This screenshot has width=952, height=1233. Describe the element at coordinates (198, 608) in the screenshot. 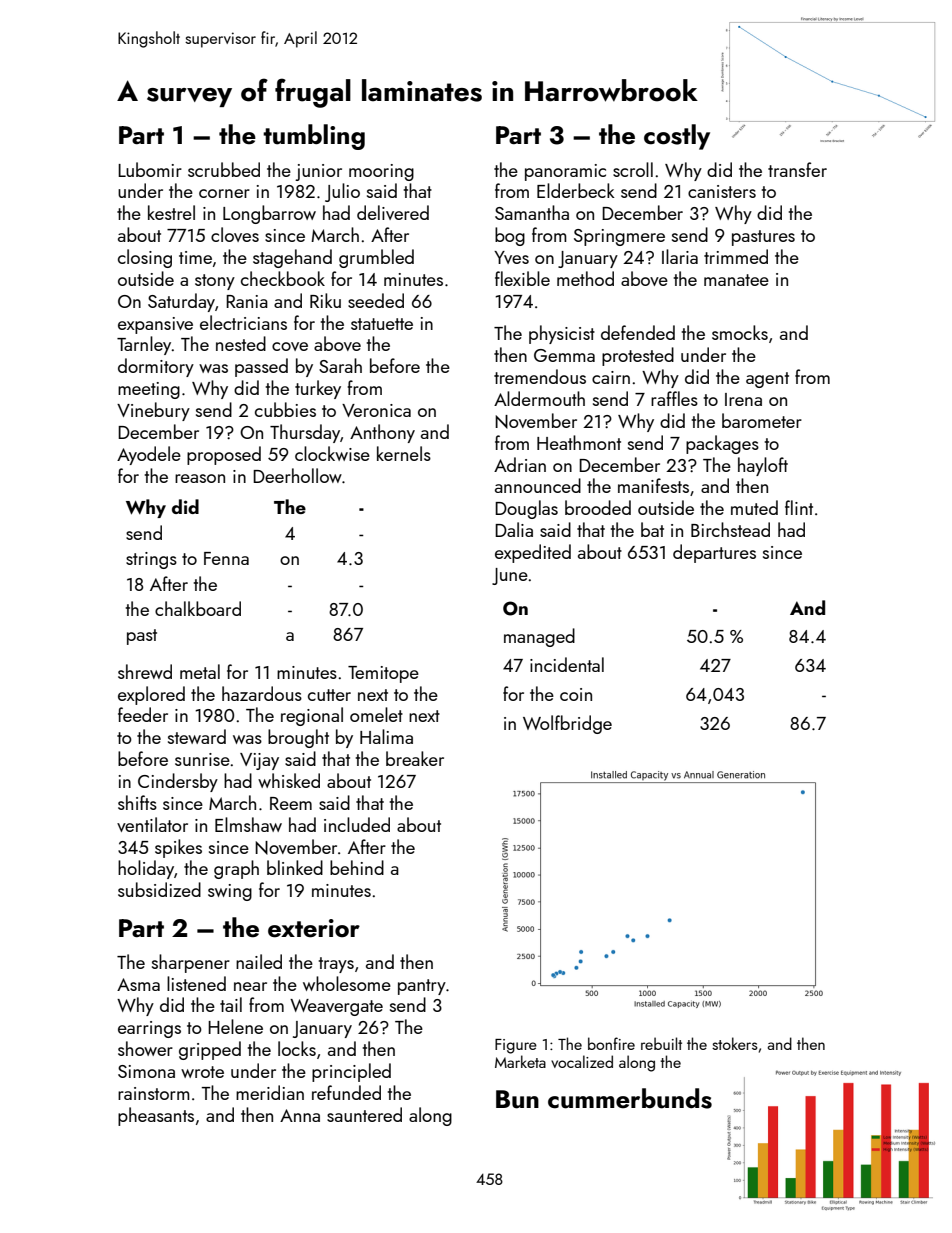

I see `chalkboard` at that location.
